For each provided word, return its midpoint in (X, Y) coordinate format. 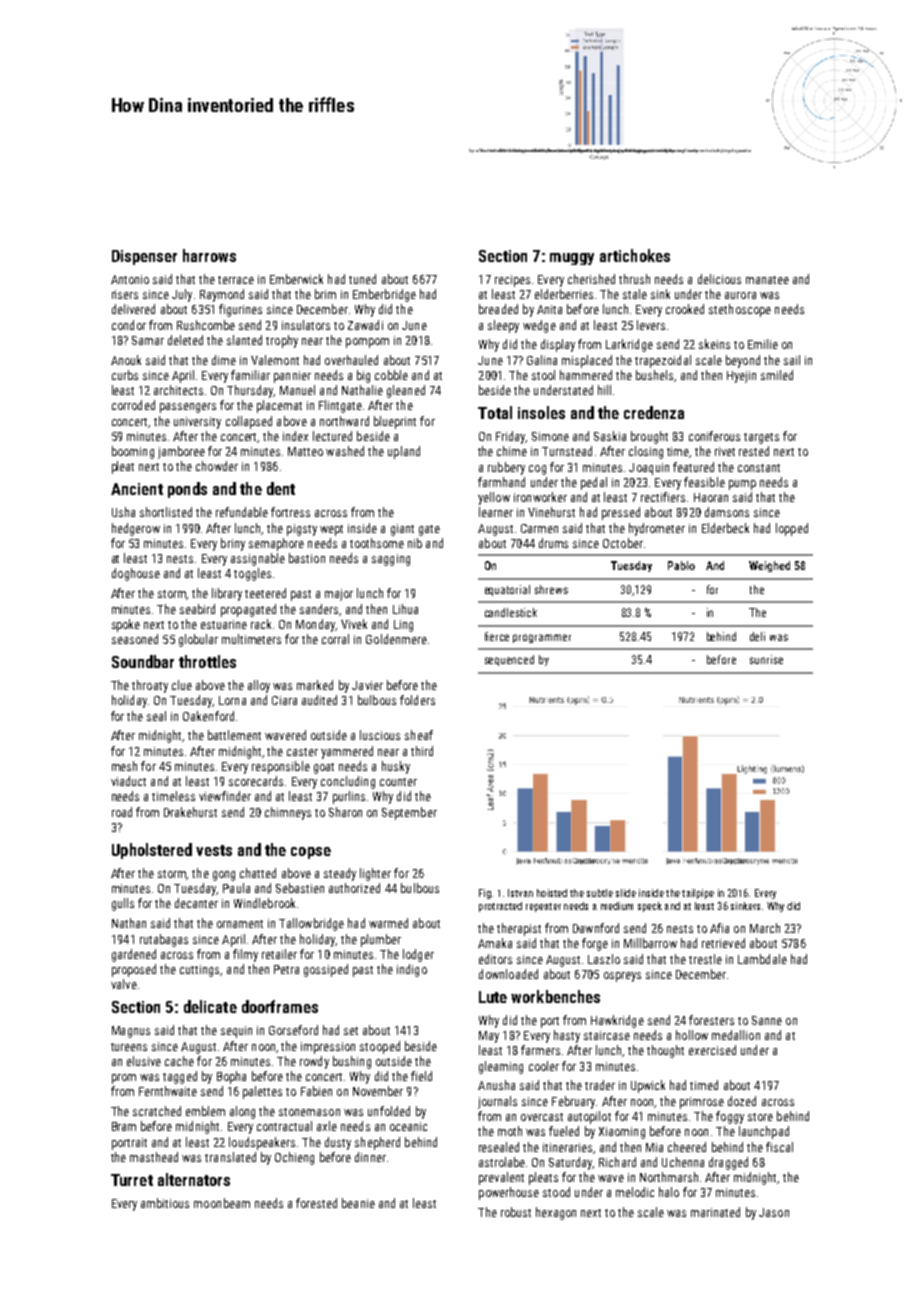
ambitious (165, 1203)
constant (759, 468)
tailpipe (698, 894)
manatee (767, 280)
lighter (375, 874)
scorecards (256, 781)
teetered (265, 593)
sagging (391, 560)
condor (129, 325)
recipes (512, 281)
